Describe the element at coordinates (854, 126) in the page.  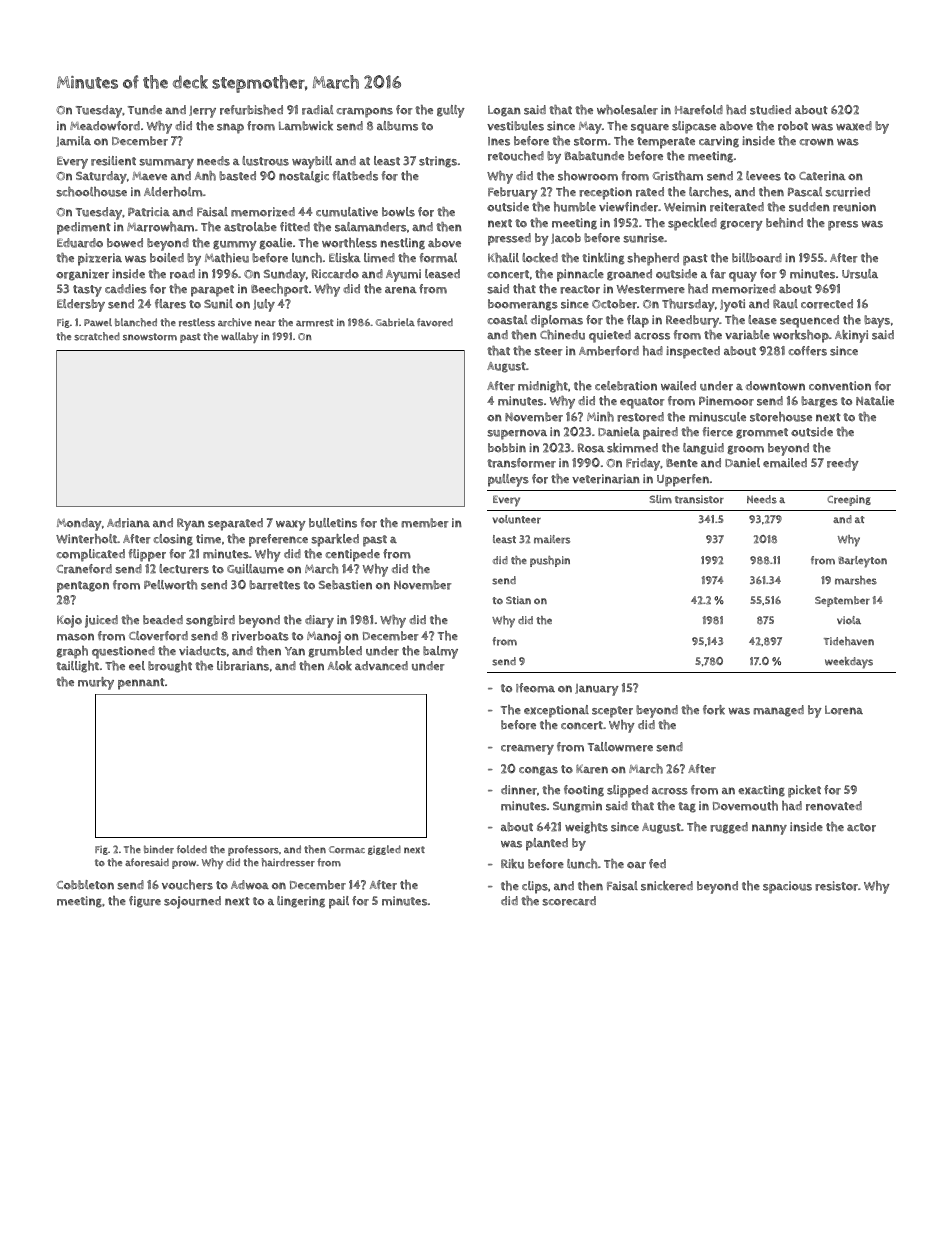
I see `waxed` at that location.
